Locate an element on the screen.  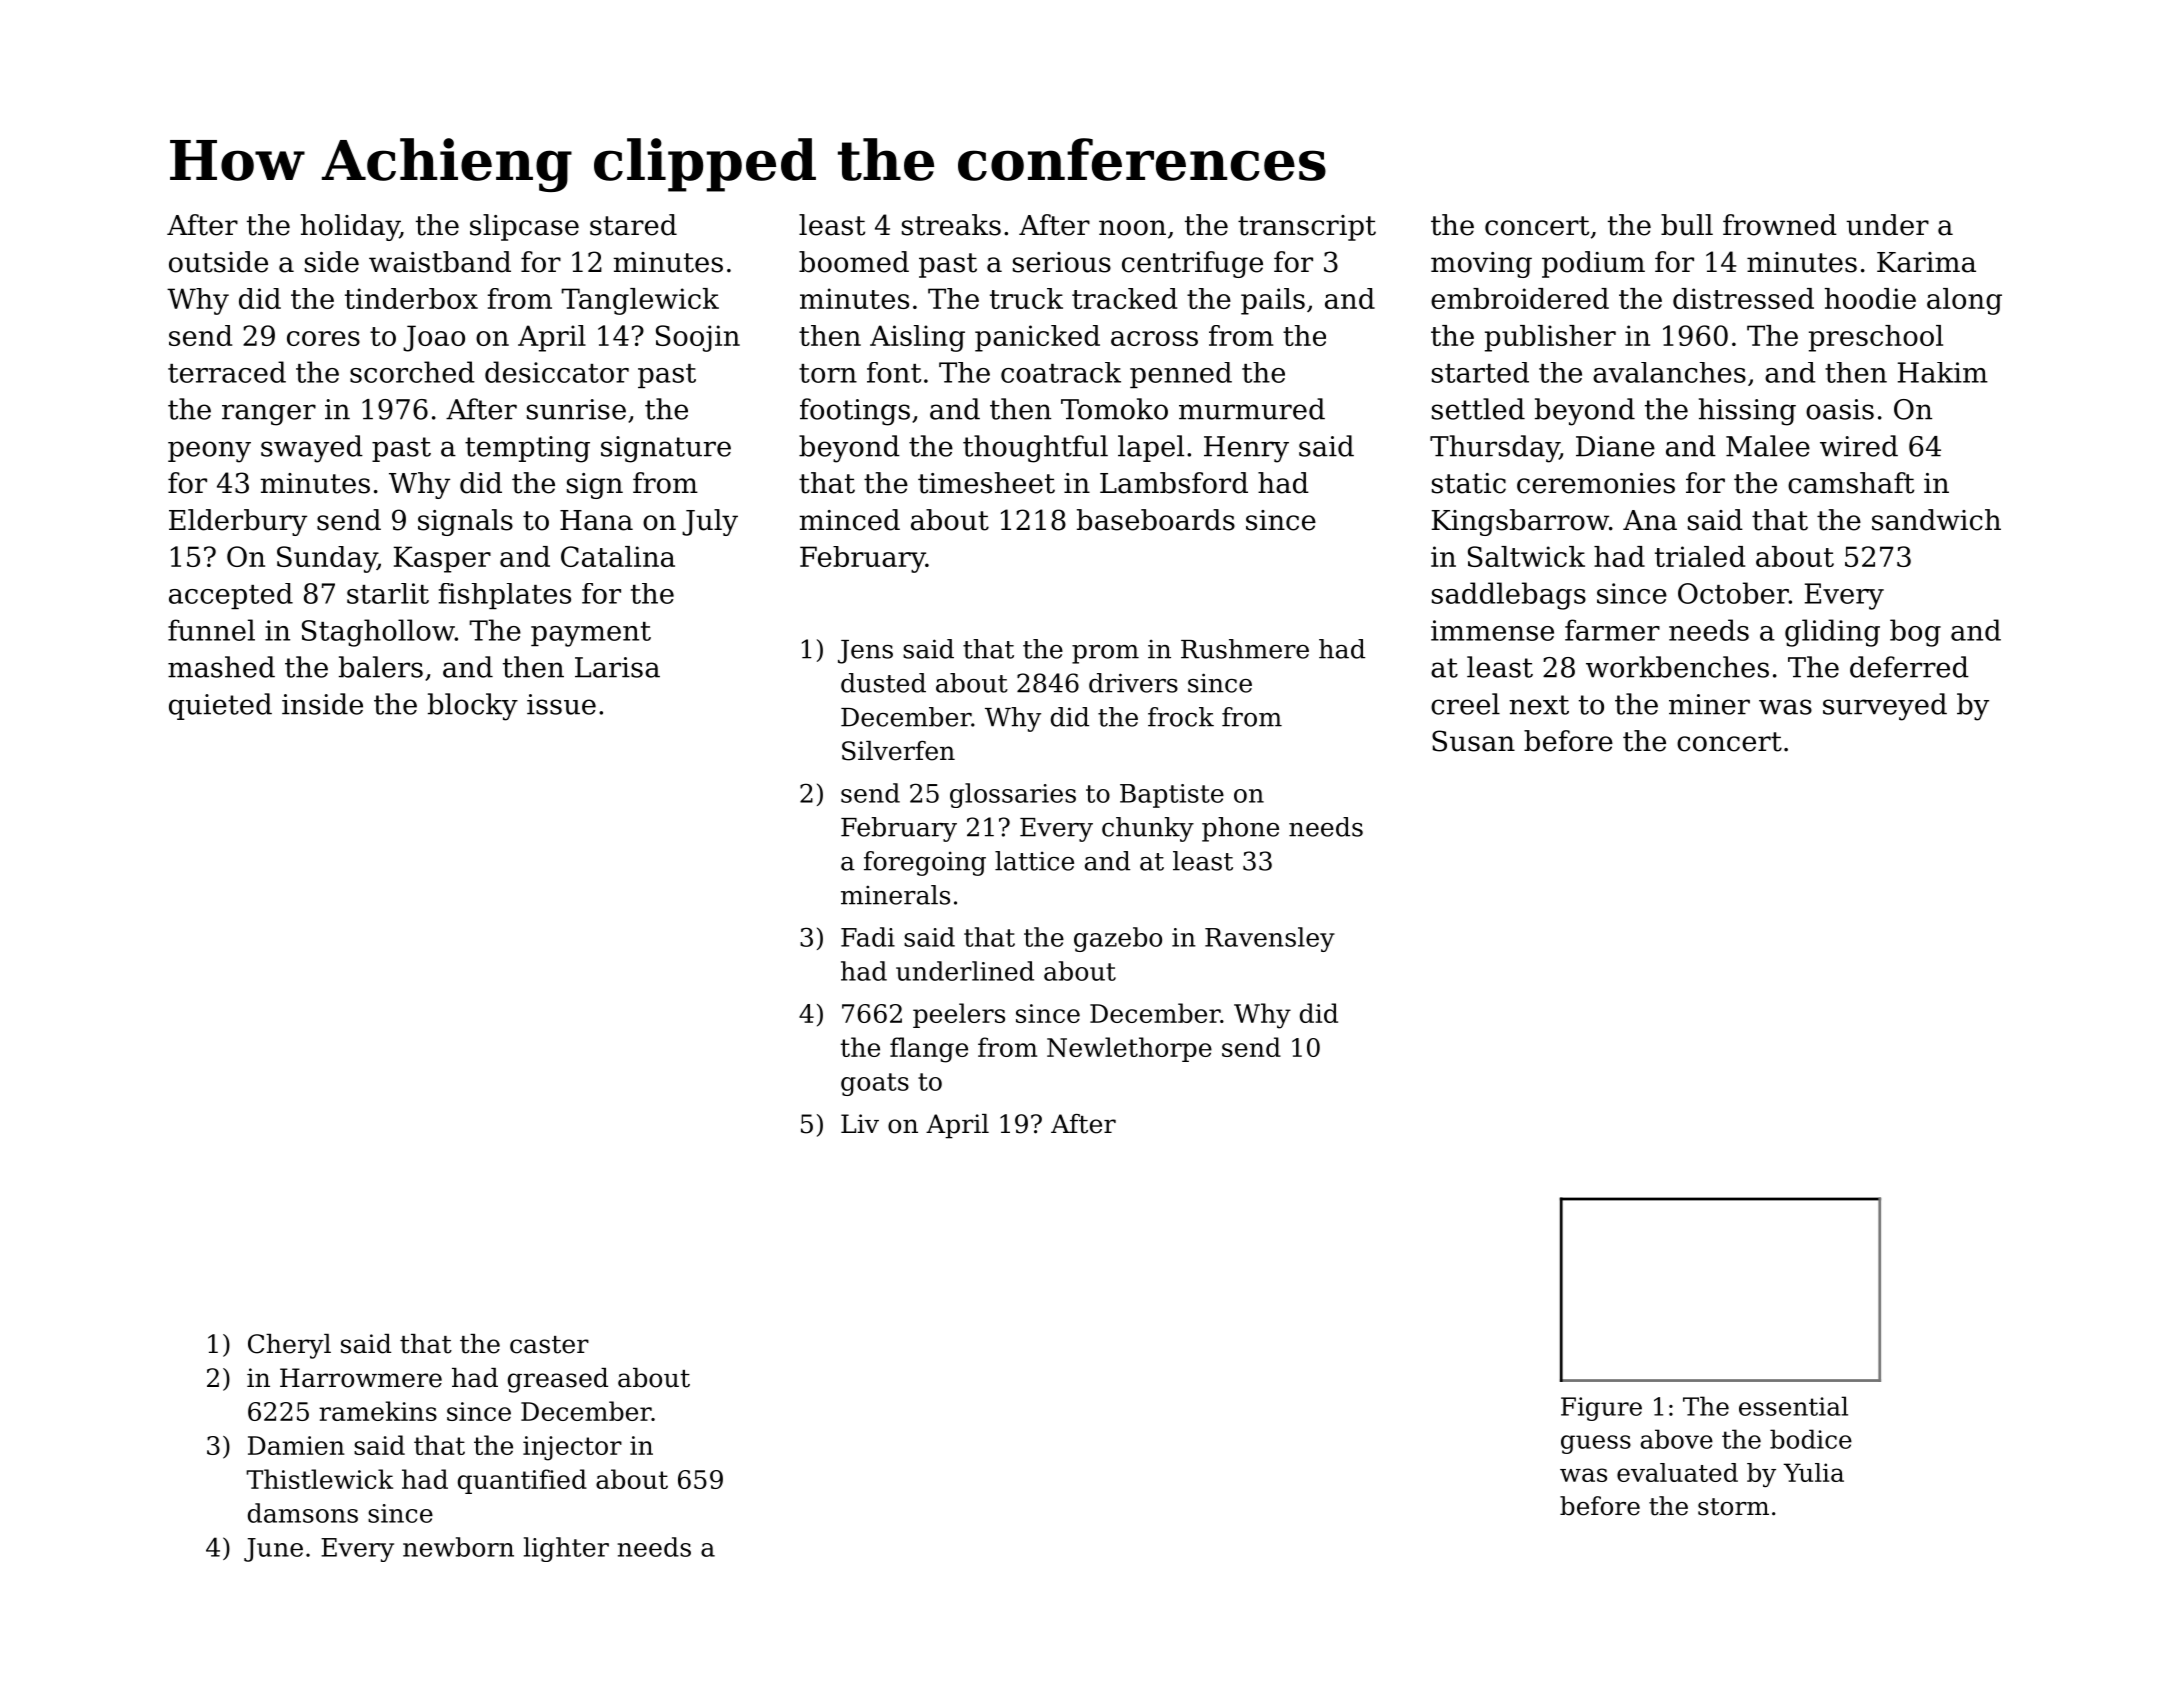
Sunday is located at coordinates (327, 559).
